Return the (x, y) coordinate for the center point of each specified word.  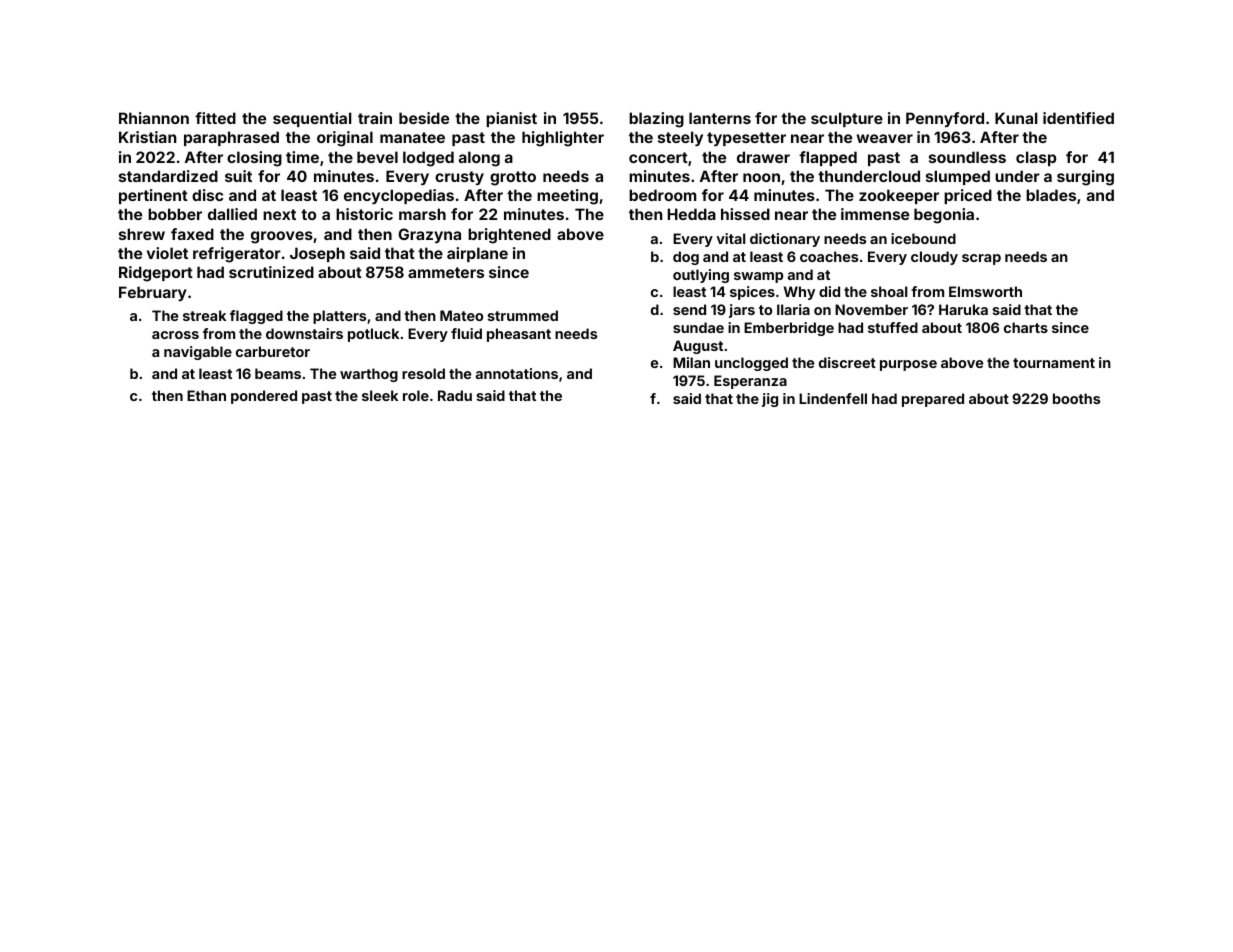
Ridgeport (156, 274)
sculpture (847, 119)
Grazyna (429, 235)
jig (770, 400)
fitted (215, 118)
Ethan (206, 395)
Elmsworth (985, 291)
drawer (763, 157)
